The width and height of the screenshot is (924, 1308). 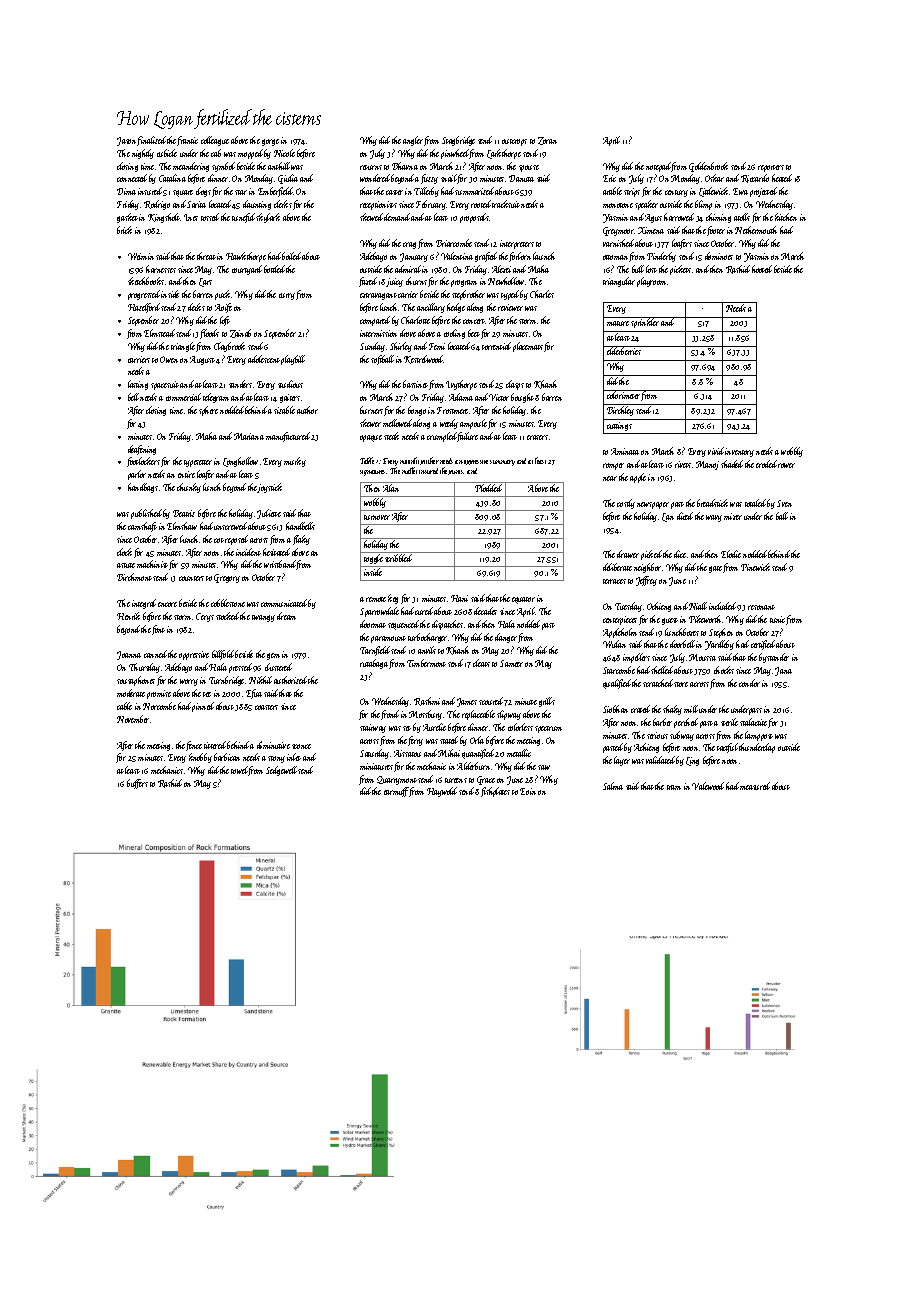 I want to click on placemats, so click(x=528, y=347).
